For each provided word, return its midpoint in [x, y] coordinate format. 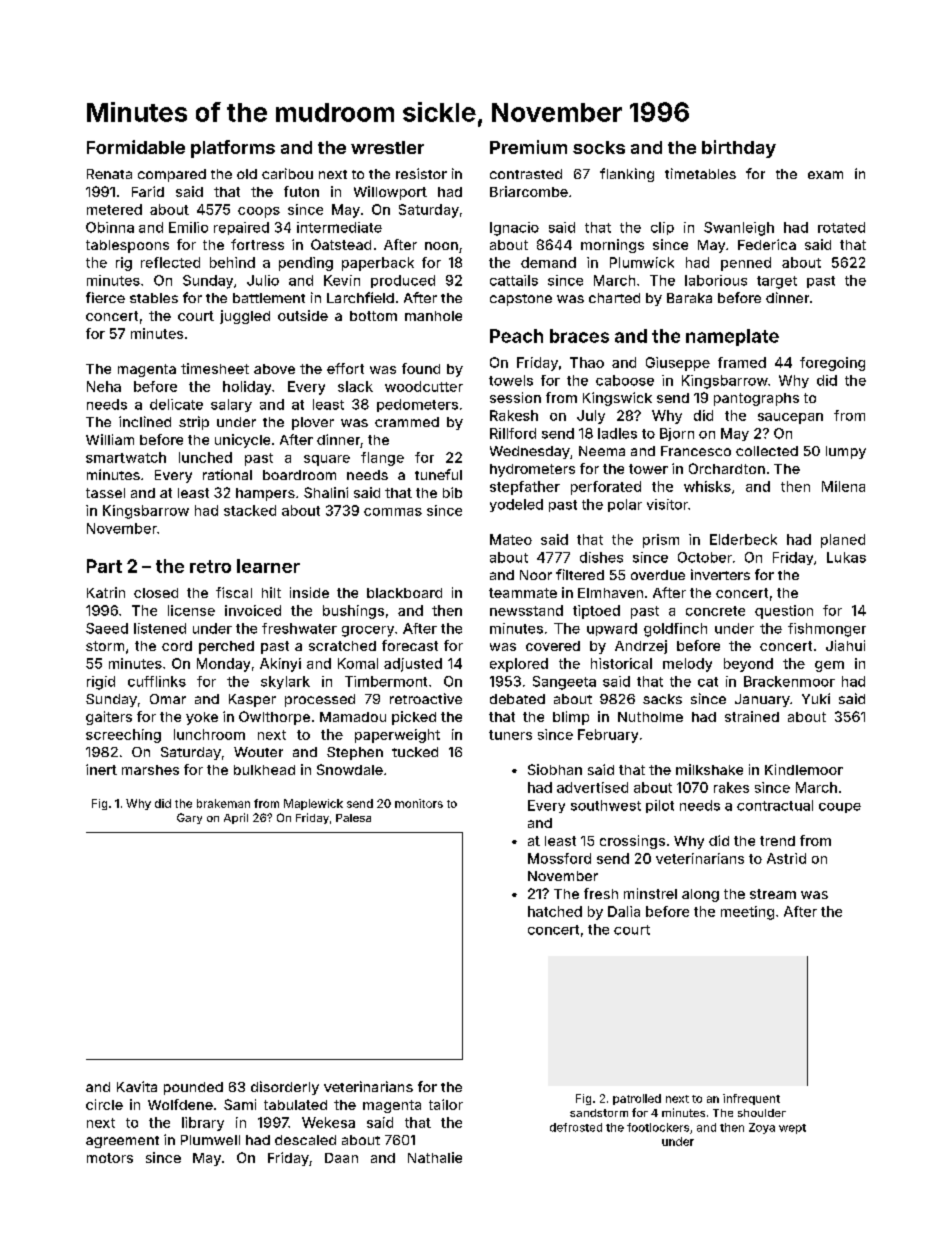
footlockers [658, 1127]
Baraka [689, 298]
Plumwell [210, 1140]
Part [104, 566]
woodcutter [424, 386]
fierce [105, 297]
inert [101, 769]
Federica [767, 244]
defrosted [576, 1127]
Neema [602, 451]
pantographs [756, 399]
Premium [528, 147]
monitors [419, 803]
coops [259, 212]
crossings [632, 842]
